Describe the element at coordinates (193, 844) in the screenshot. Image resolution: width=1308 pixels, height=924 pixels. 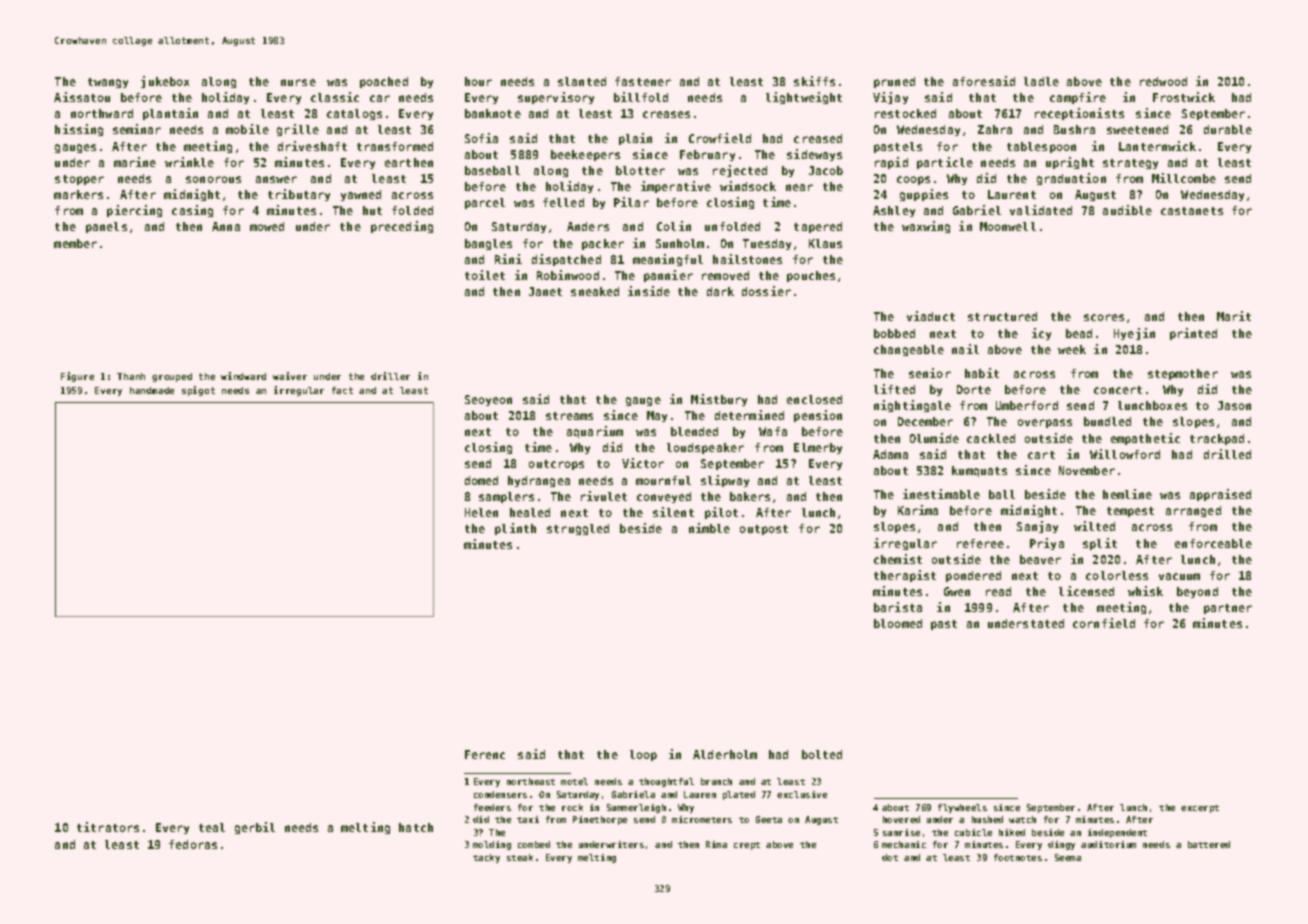
I see `fedoras` at that location.
